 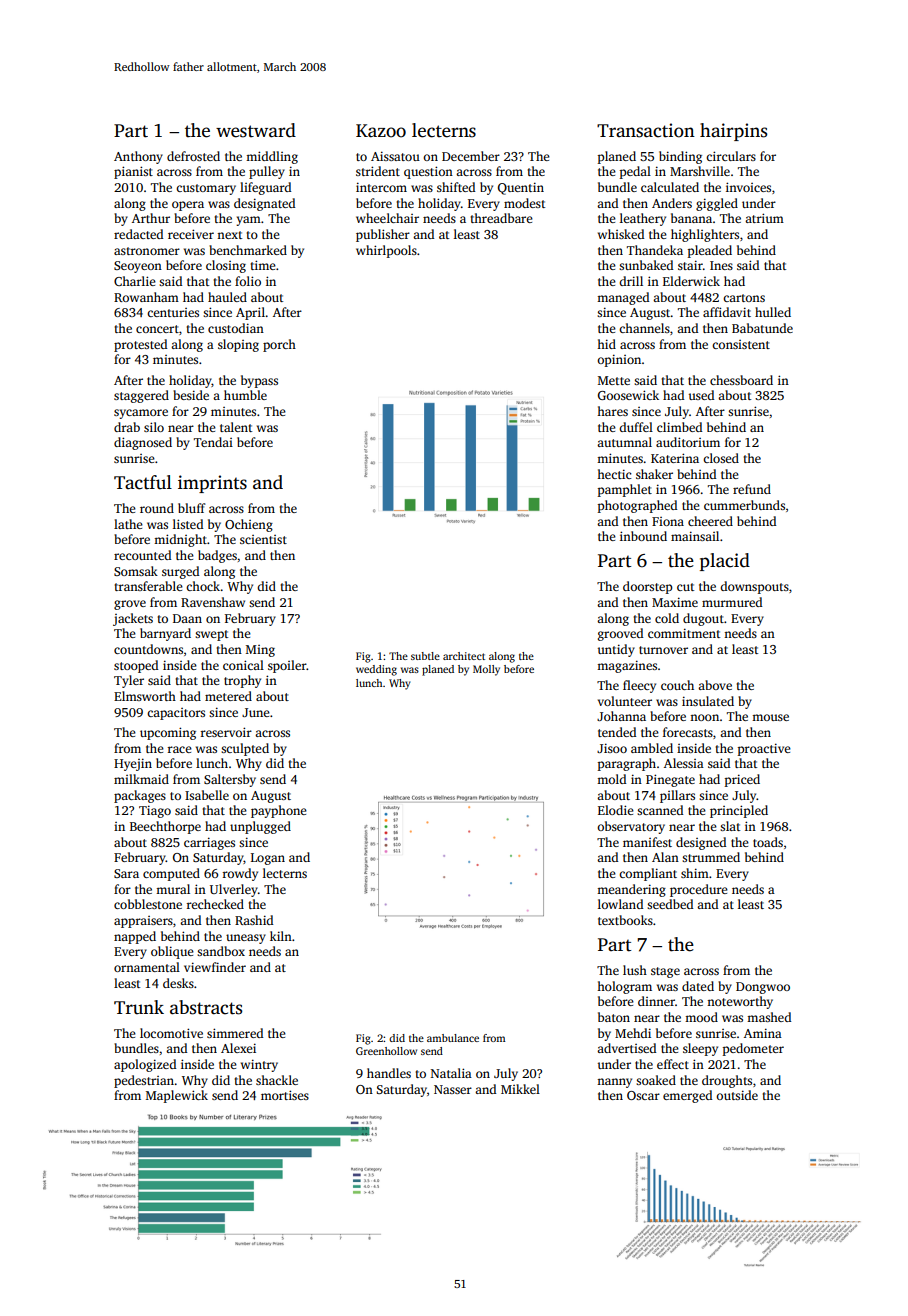 What do you see at coordinates (732, 602) in the screenshot?
I see `murmured` at bounding box center [732, 602].
